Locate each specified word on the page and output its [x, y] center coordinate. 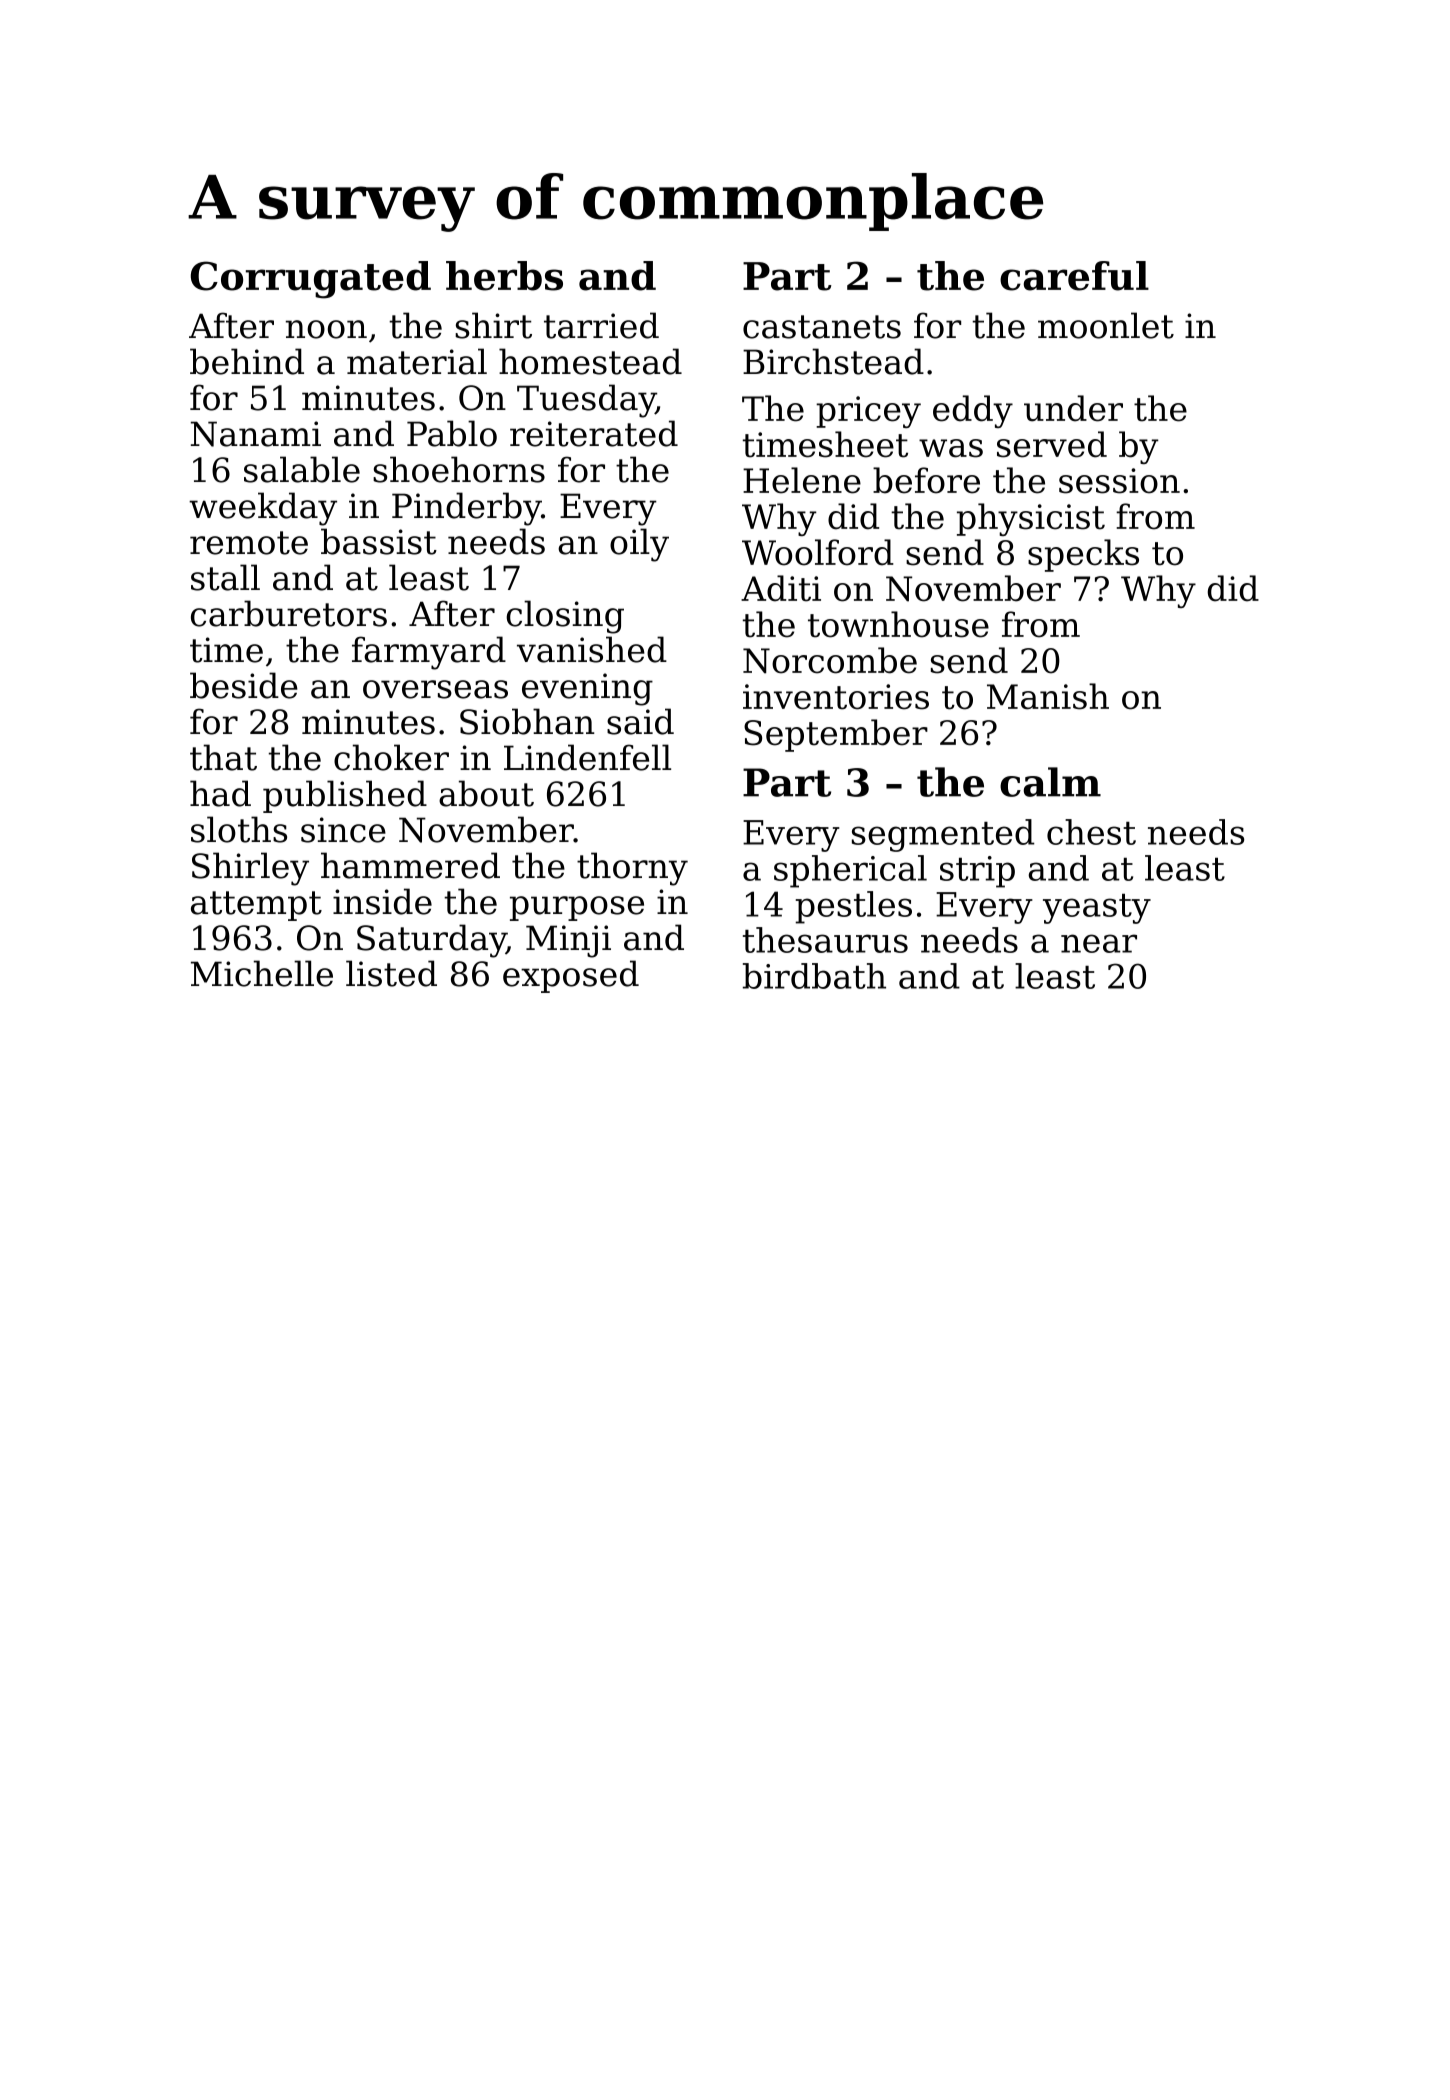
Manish [1048, 696]
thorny [632, 869]
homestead [590, 361]
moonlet [1106, 325]
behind [247, 361]
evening [587, 689]
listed [391, 973]
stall [225, 577]
